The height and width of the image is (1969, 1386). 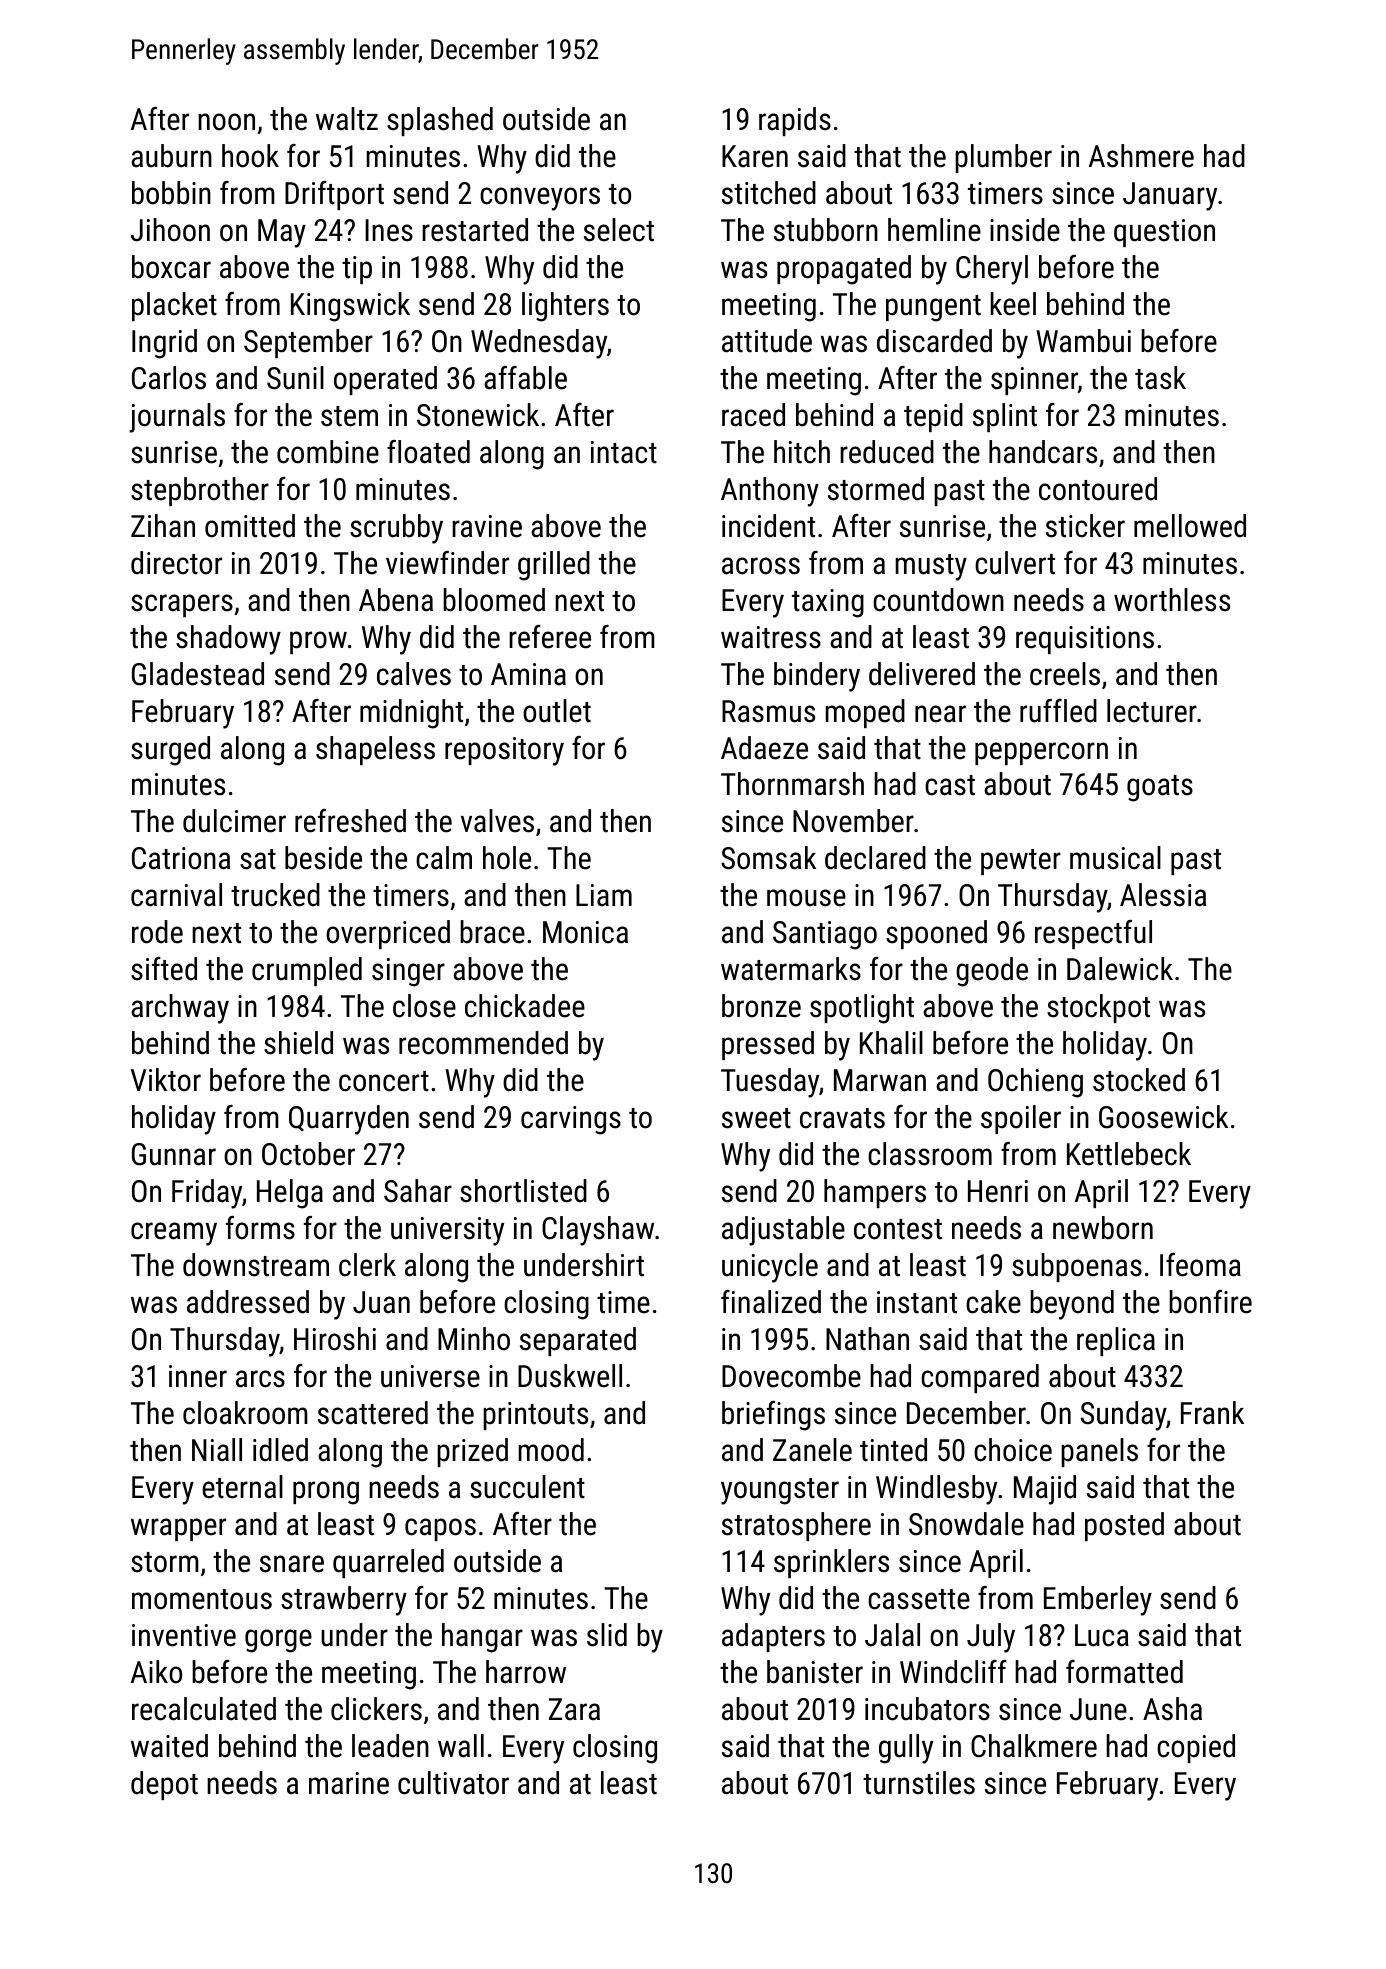 What do you see at coordinates (164, 969) in the image?
I see `sifted` at bounding box center [164, 969].
